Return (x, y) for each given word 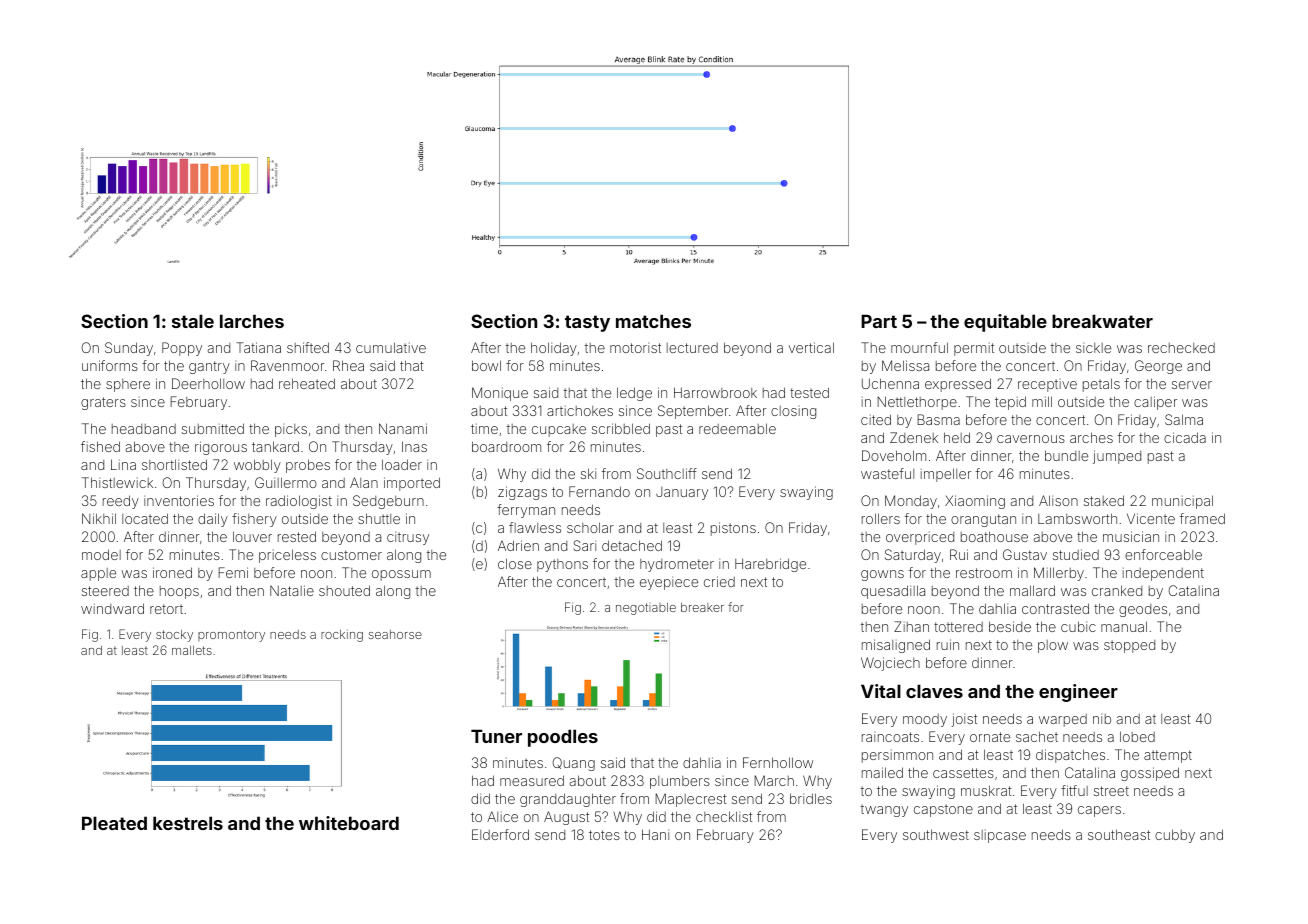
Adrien (518, 545)
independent (1163, 574)
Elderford (500, 834)
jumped (1117, 457)
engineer (1078, 693)
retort (166, 609)
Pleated (114, 823)
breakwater (1102, 321)
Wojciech (890, 664)
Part (879, 321)
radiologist (299, 502)
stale (193, 321)
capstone (943, 810)
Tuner (496, 736)
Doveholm (894, 455)
